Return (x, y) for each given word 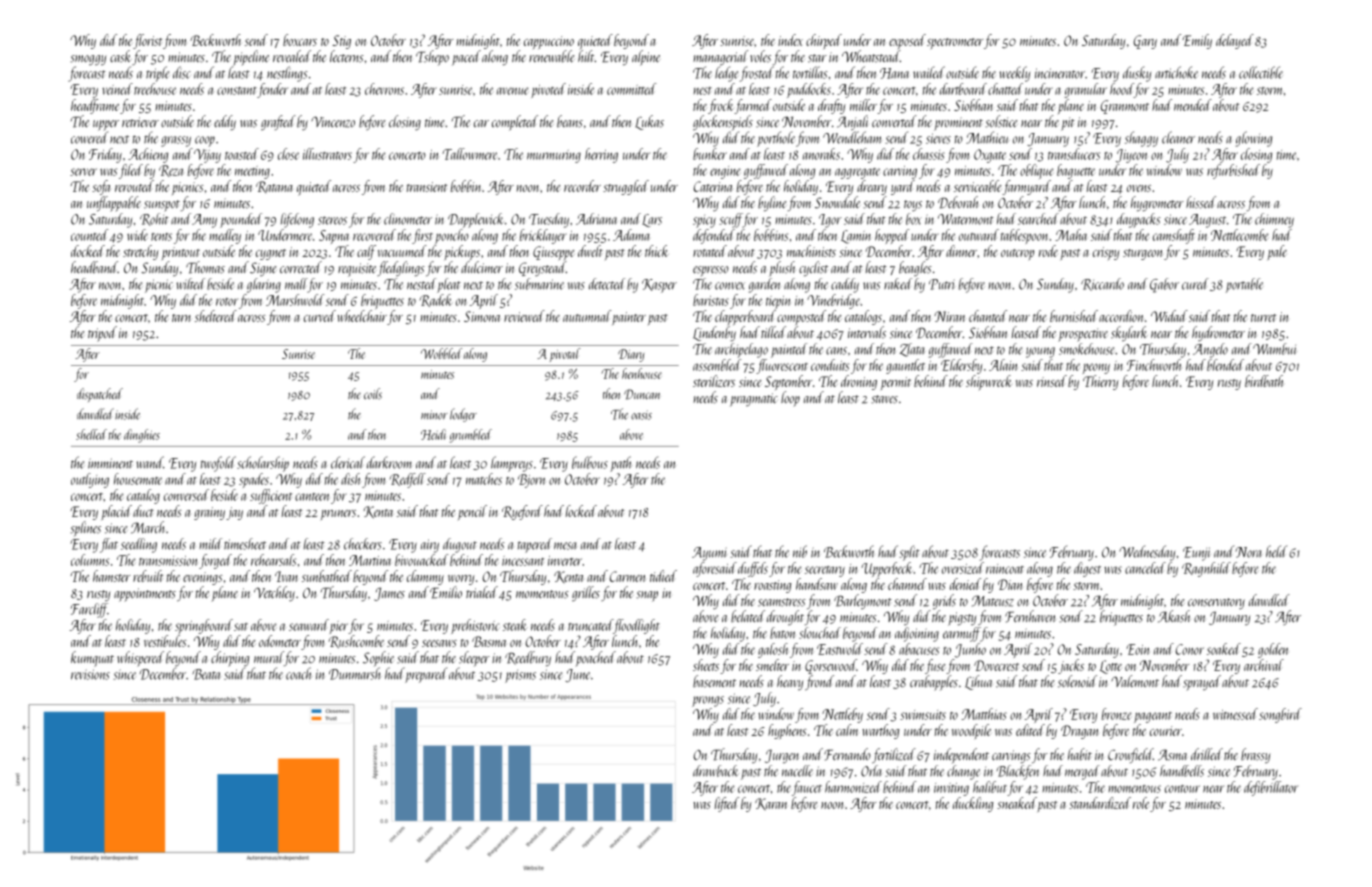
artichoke (1176, 72)
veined (117, 89)
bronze (1117, 714)
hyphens (787, 731)
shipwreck (989, 382)
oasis (641, 415)
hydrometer (1218, 333)
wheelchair (362, 316)
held (1276, 551)
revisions (90, 674)
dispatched (100, 395)
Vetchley (274, 593)
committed (632, 89)
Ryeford (522, 512)
